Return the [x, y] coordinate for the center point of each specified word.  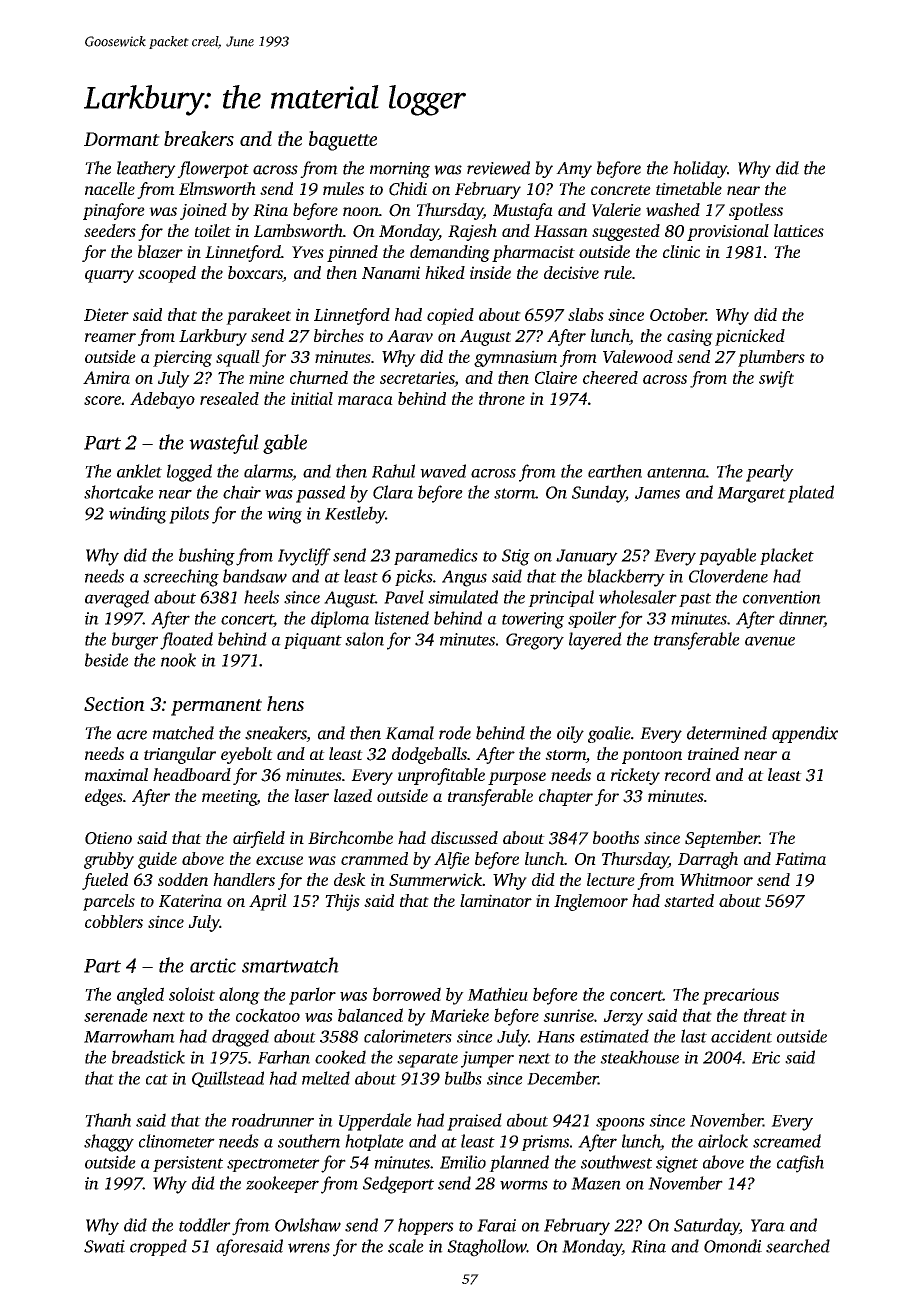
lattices [799, 230]
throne [502, 398]
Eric [766, 1057]
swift [776, 379]
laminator [496, 900]
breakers [199, 138]
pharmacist [533, 253]
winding [138, 515]
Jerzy [623, 1018]
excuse [279, 860]
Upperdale [375, 1122]
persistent [188, 1164]
